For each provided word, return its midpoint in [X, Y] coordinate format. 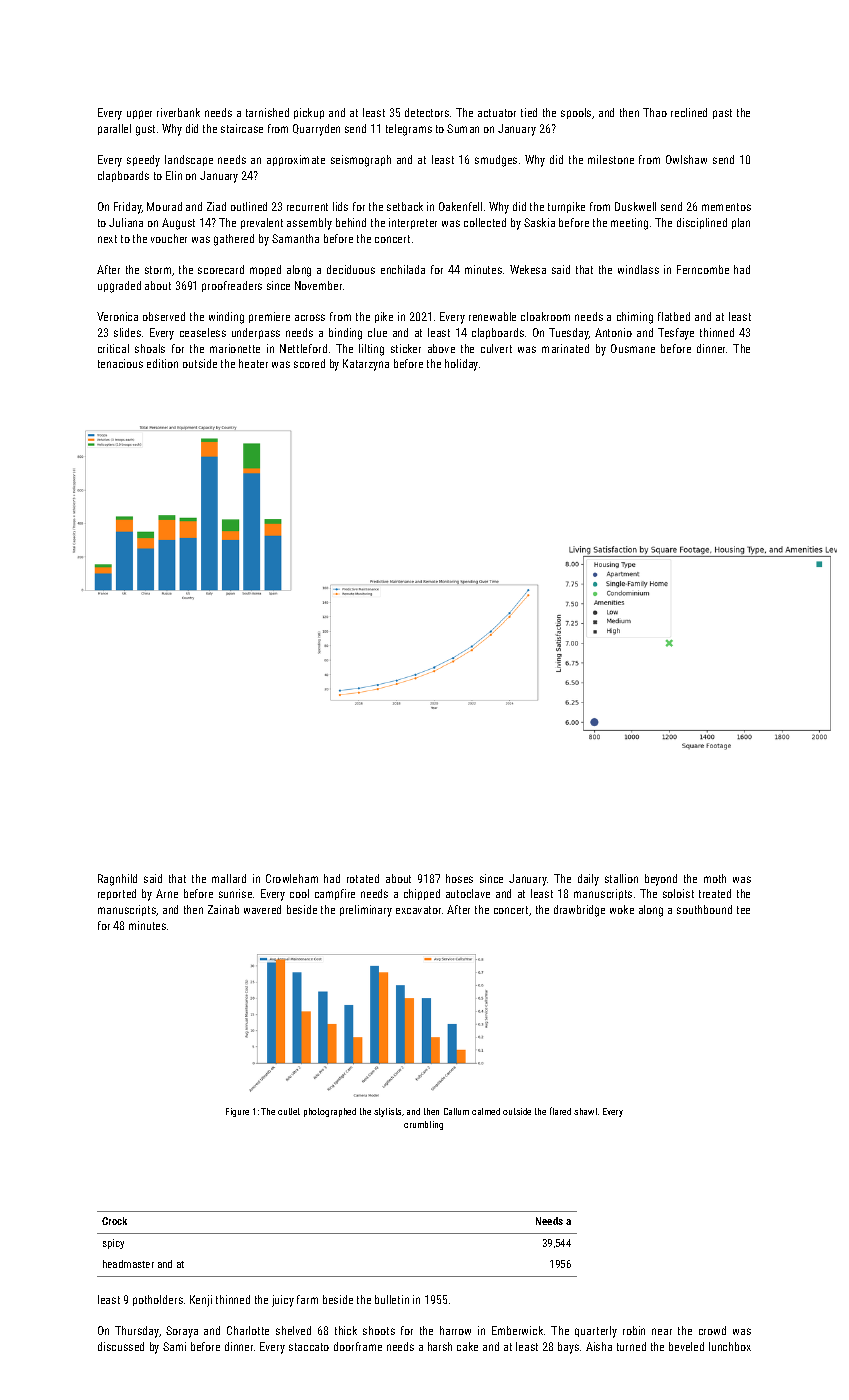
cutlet [289, 1111]
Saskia [539, 222]
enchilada [403, 269]
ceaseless [203, 332]
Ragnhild [117, 880]
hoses [459, 878]
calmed [486, 1111]
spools [576, 113]
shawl [585, 1111]
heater [253, 363]
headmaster [128, 1264]
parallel [114, 129]
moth [715, 878]
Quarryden [316, 130]
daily [588, 880]
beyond [661, 880]
